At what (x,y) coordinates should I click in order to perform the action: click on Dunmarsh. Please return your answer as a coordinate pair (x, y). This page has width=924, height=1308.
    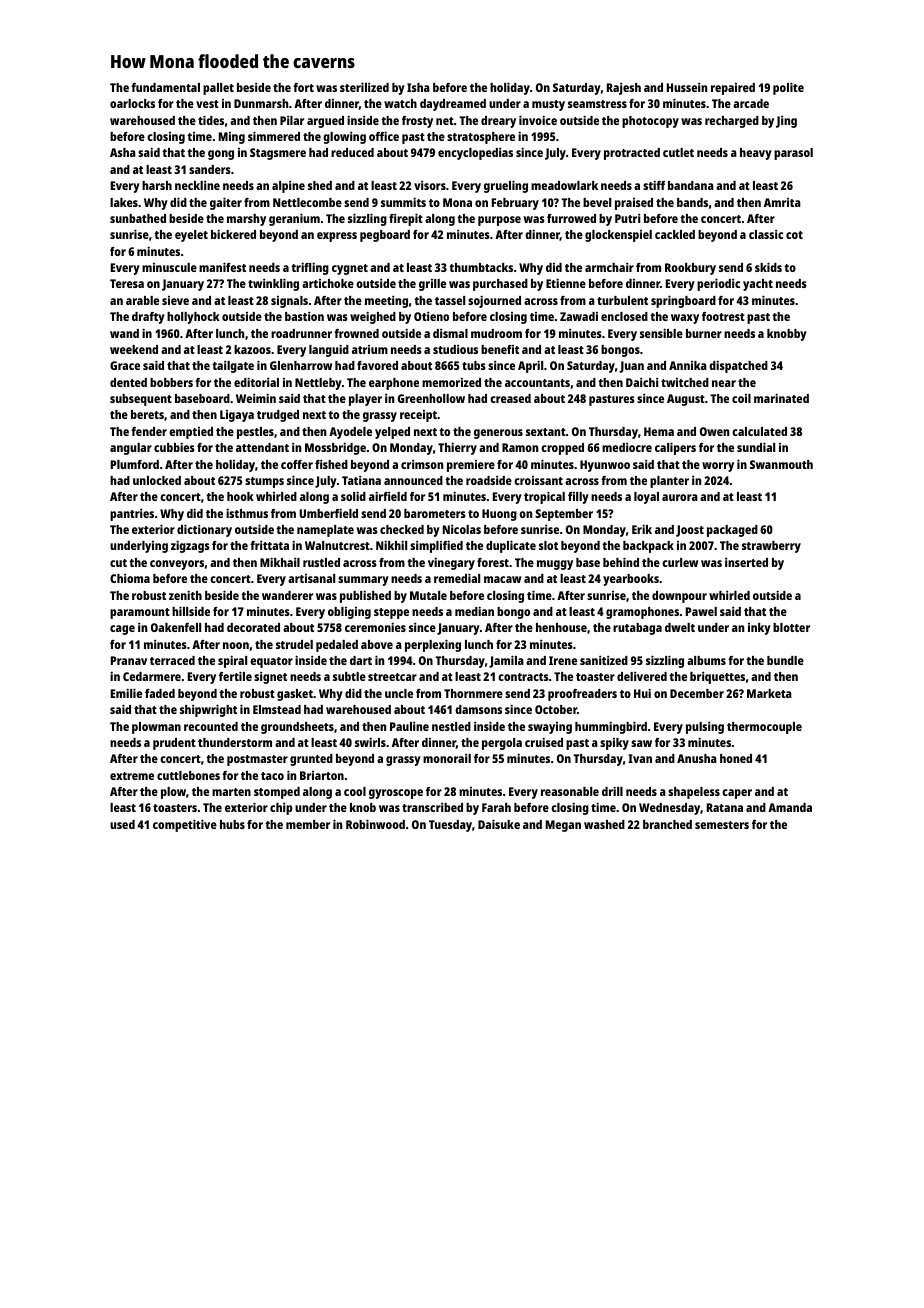
    Looking at the image, I should click on (261, 103).
